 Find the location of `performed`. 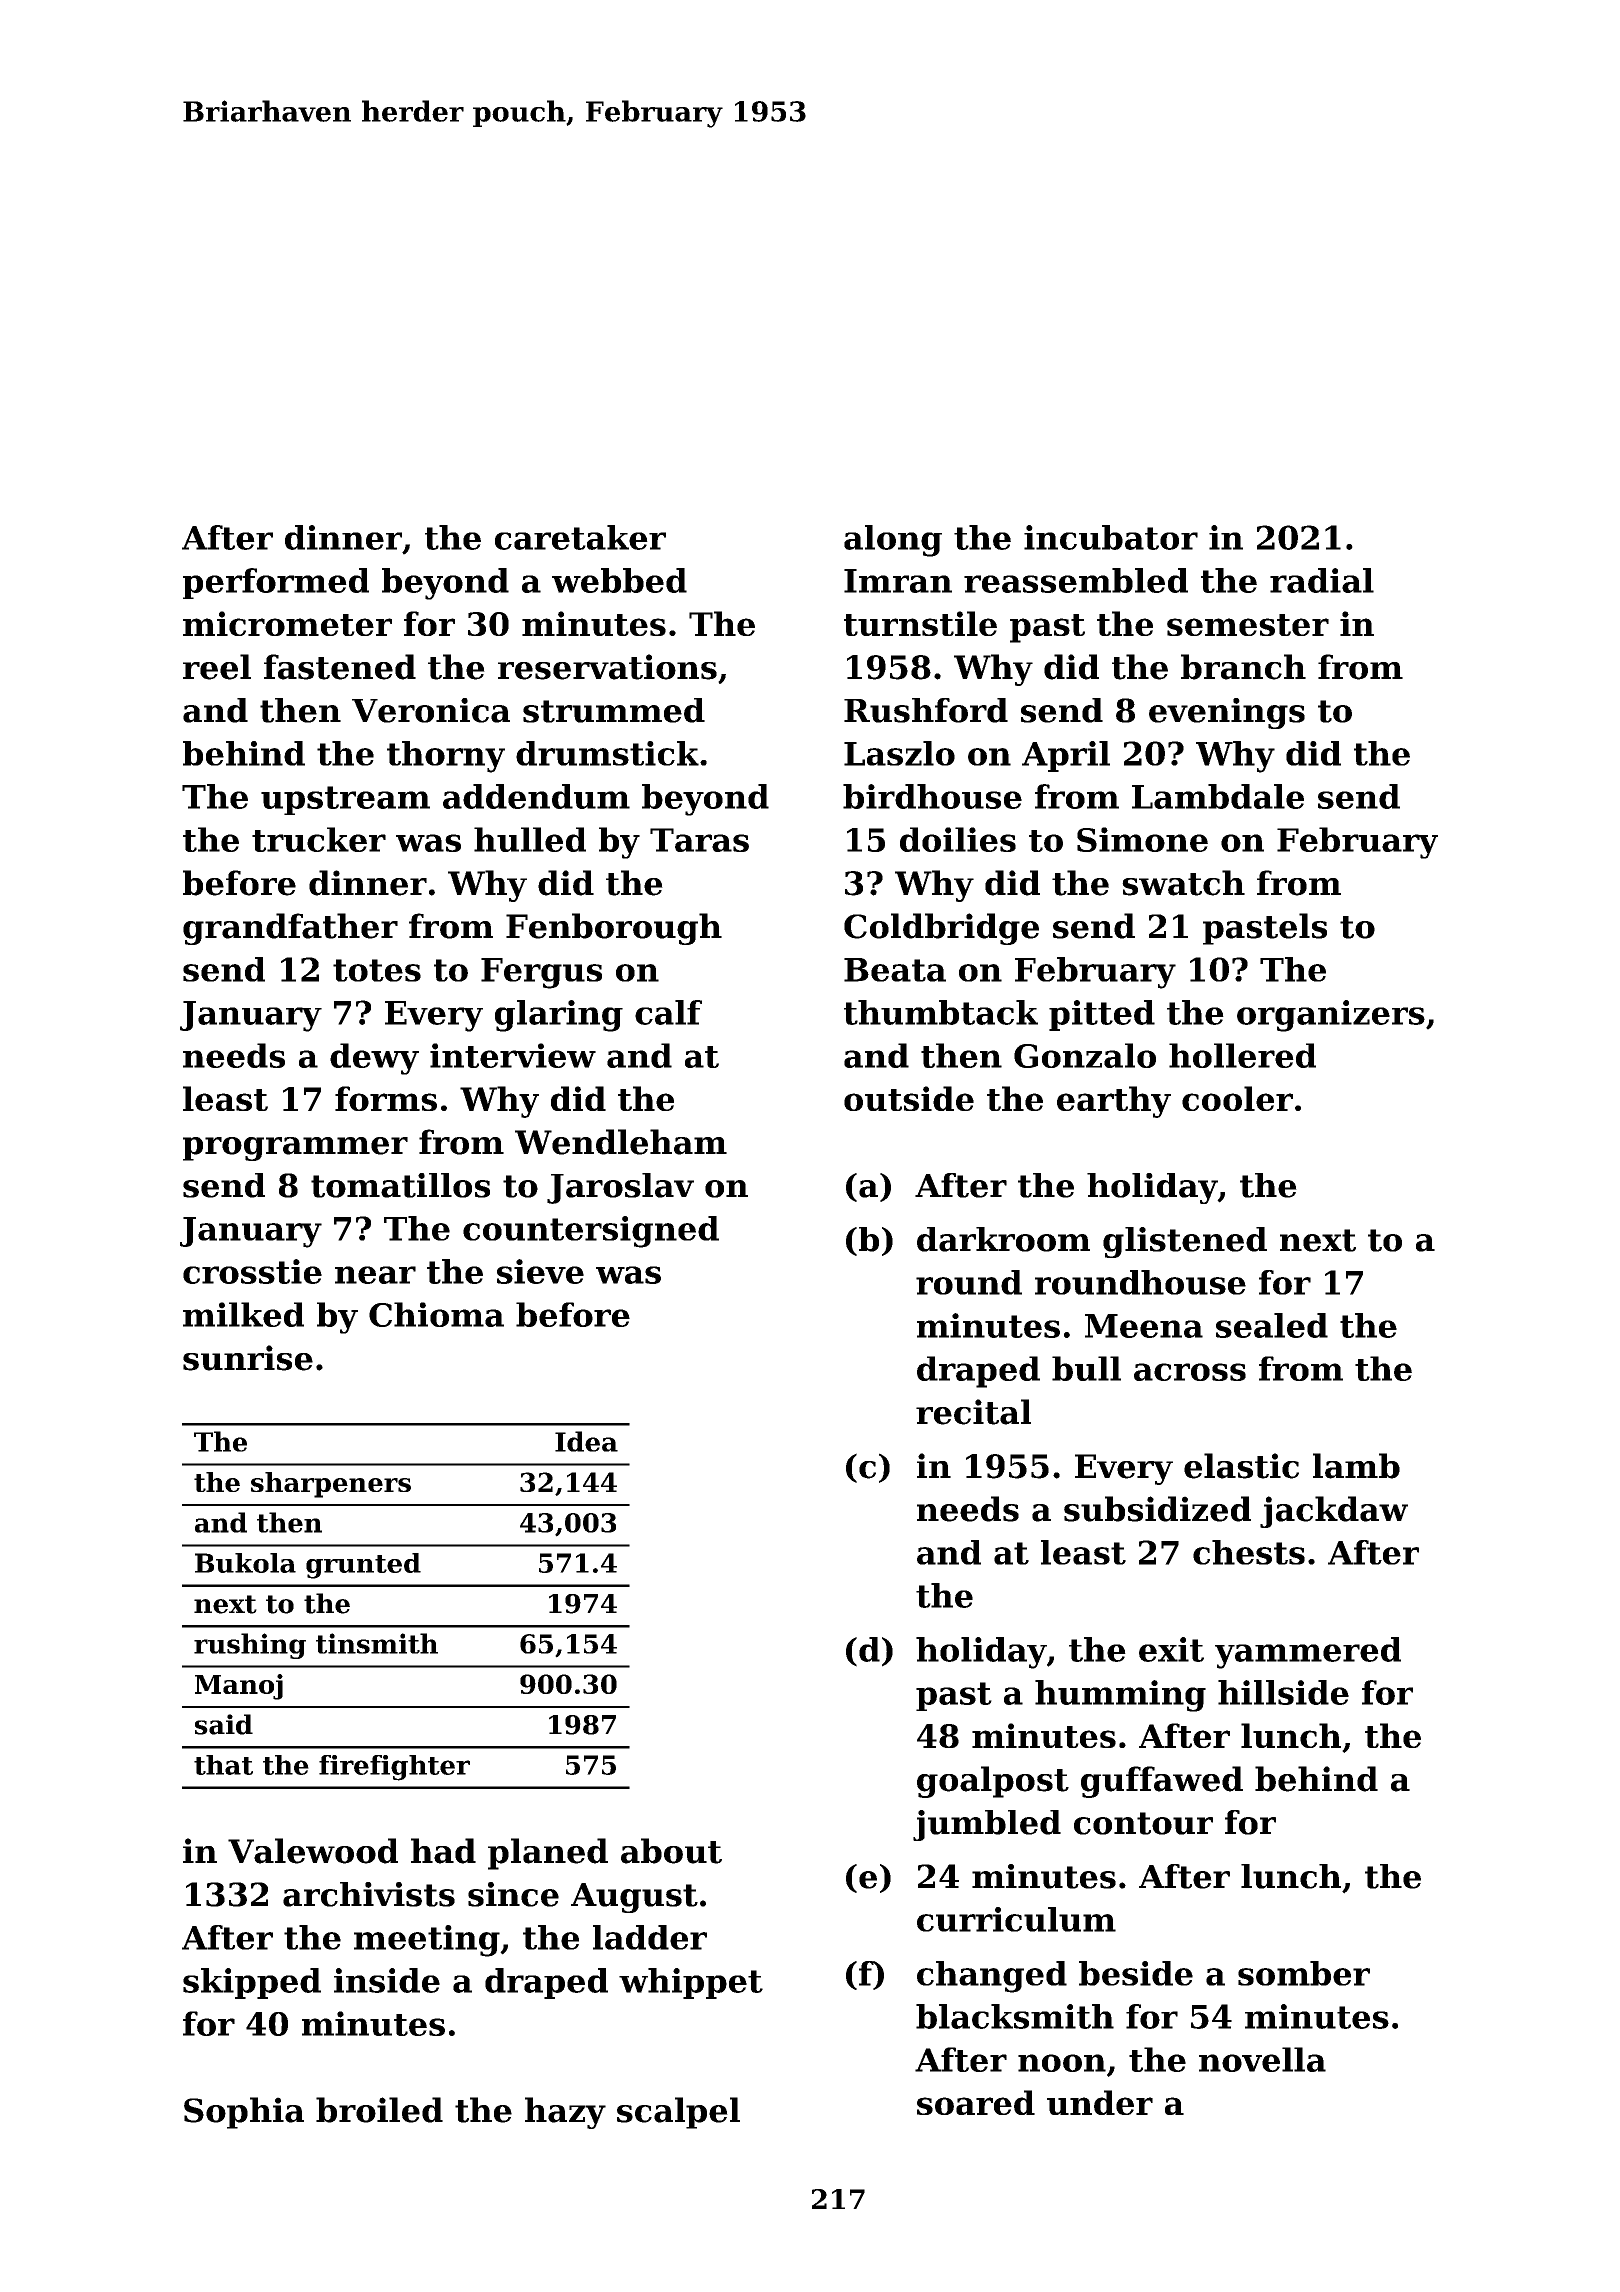

performed is located at coordinates (276, 583).
